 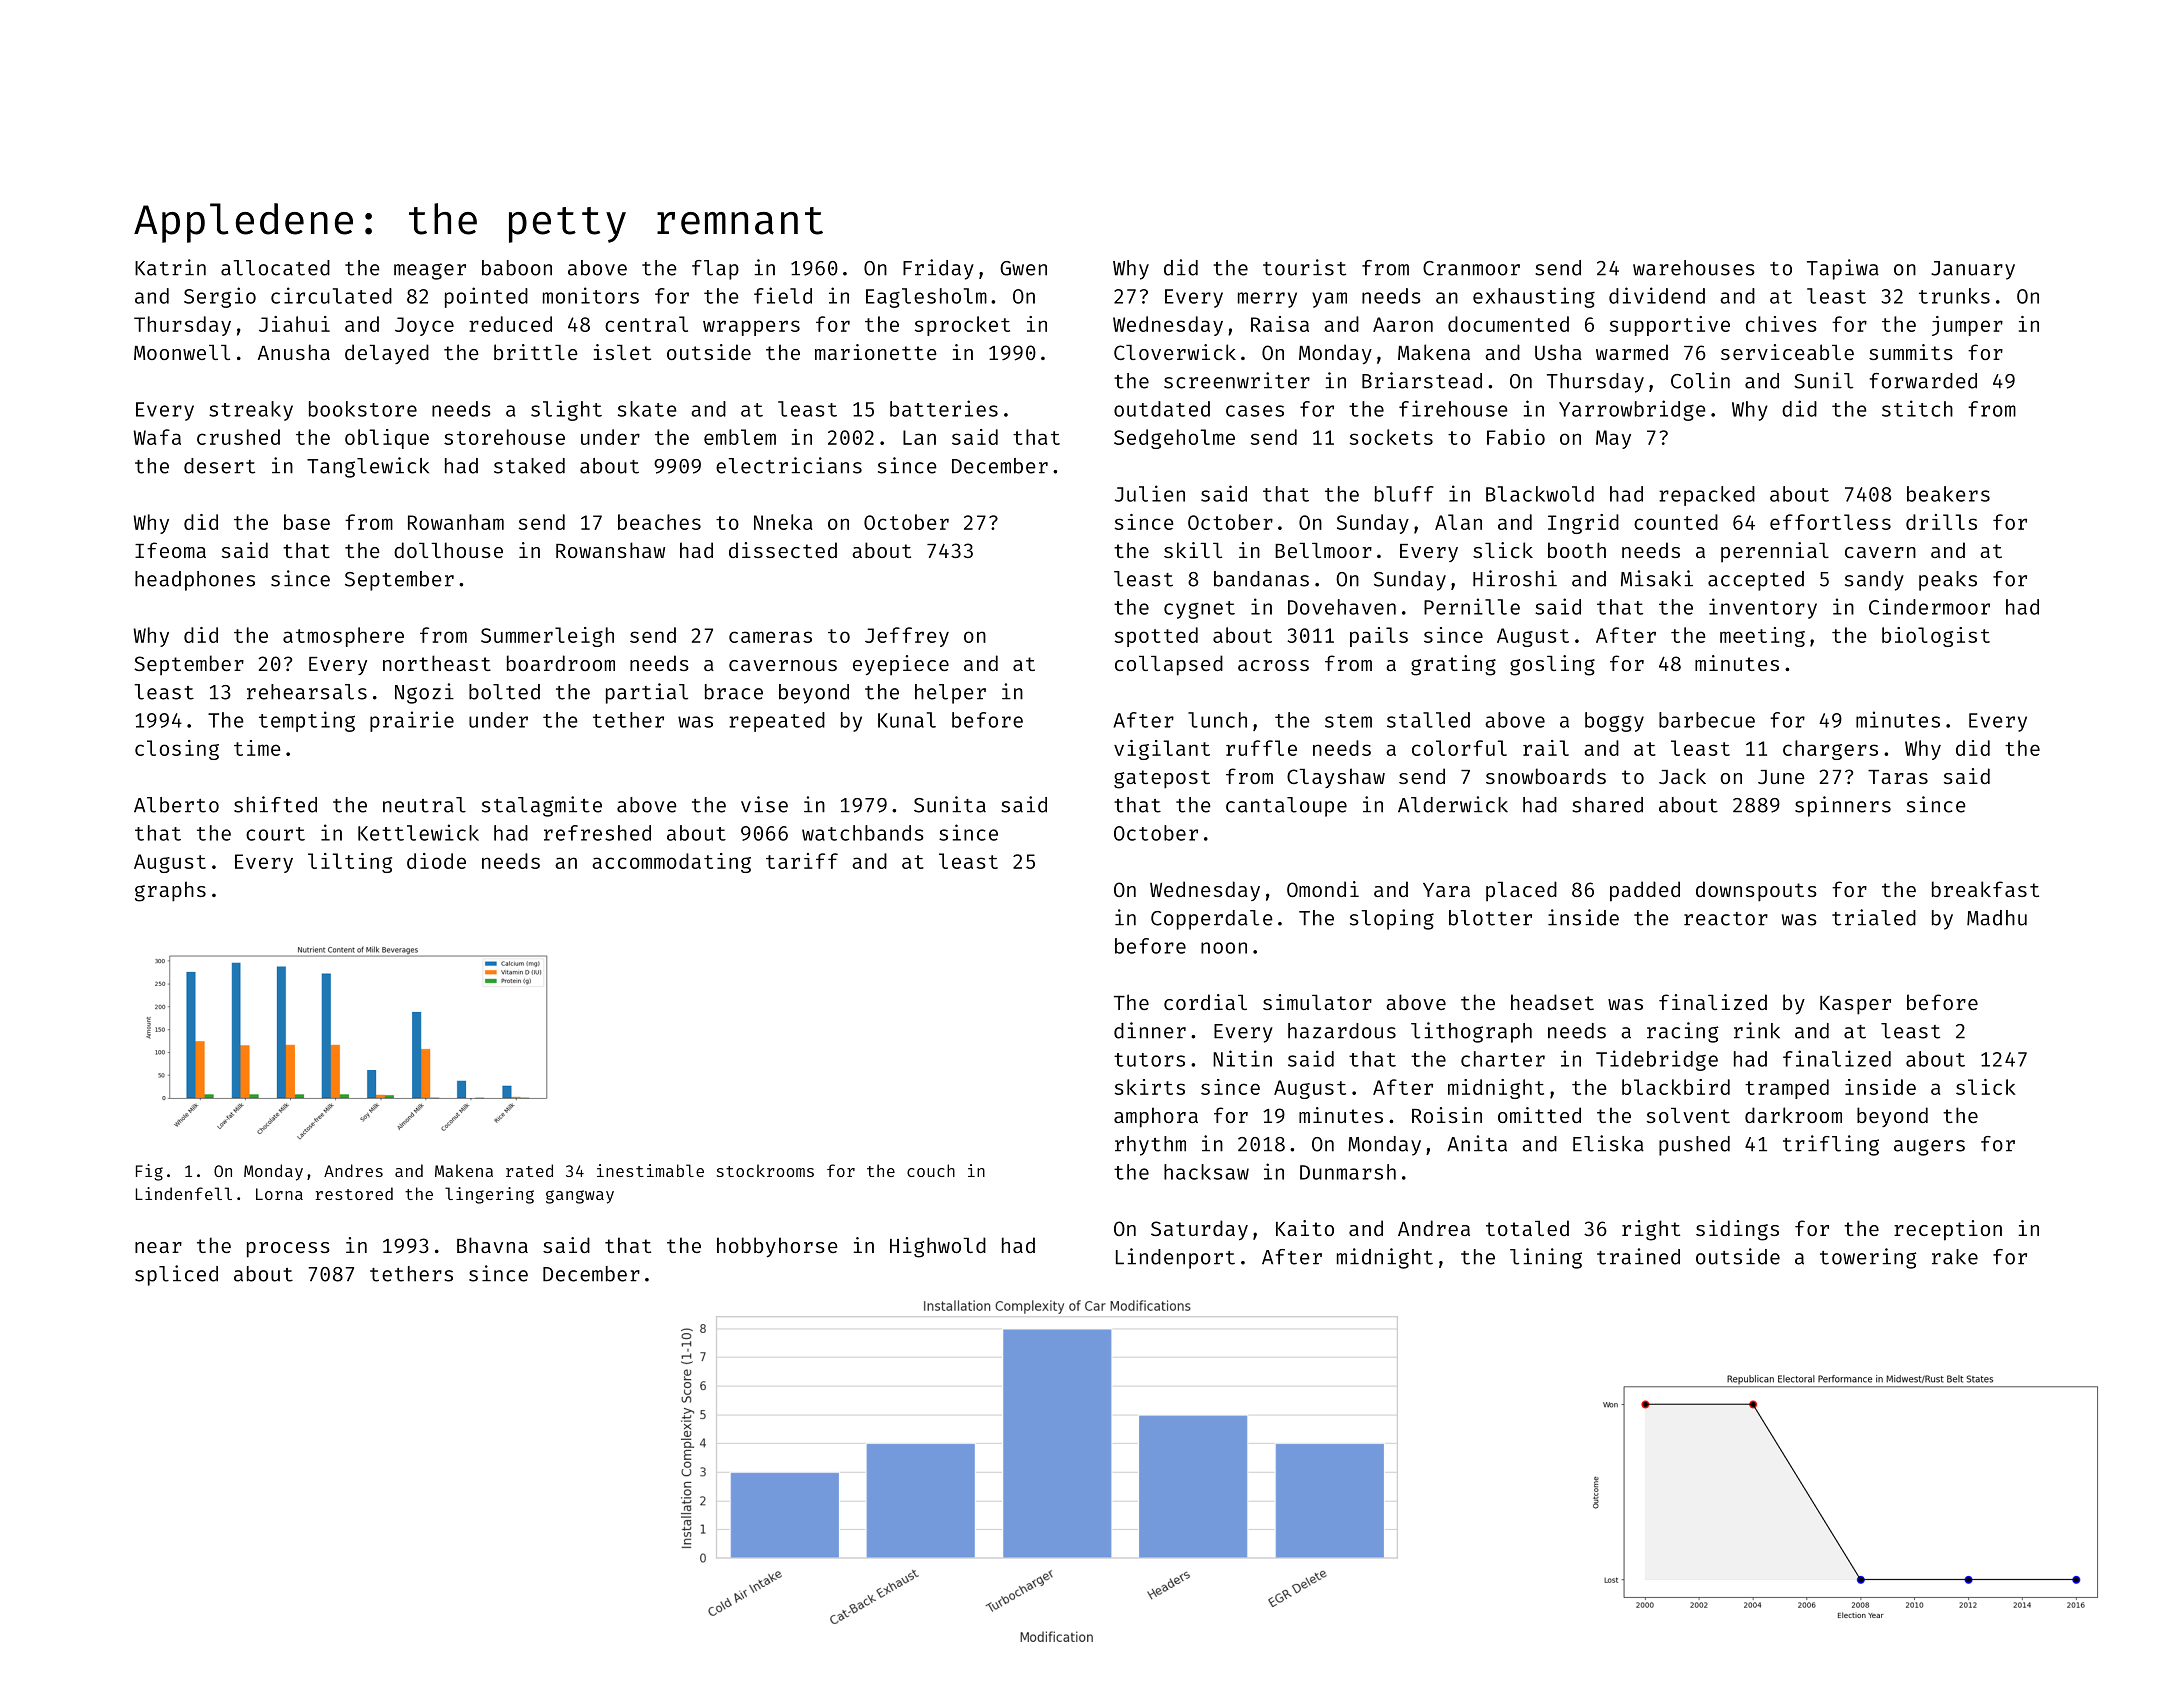 I want to click on stalled, so click(x=1428, y=720).
